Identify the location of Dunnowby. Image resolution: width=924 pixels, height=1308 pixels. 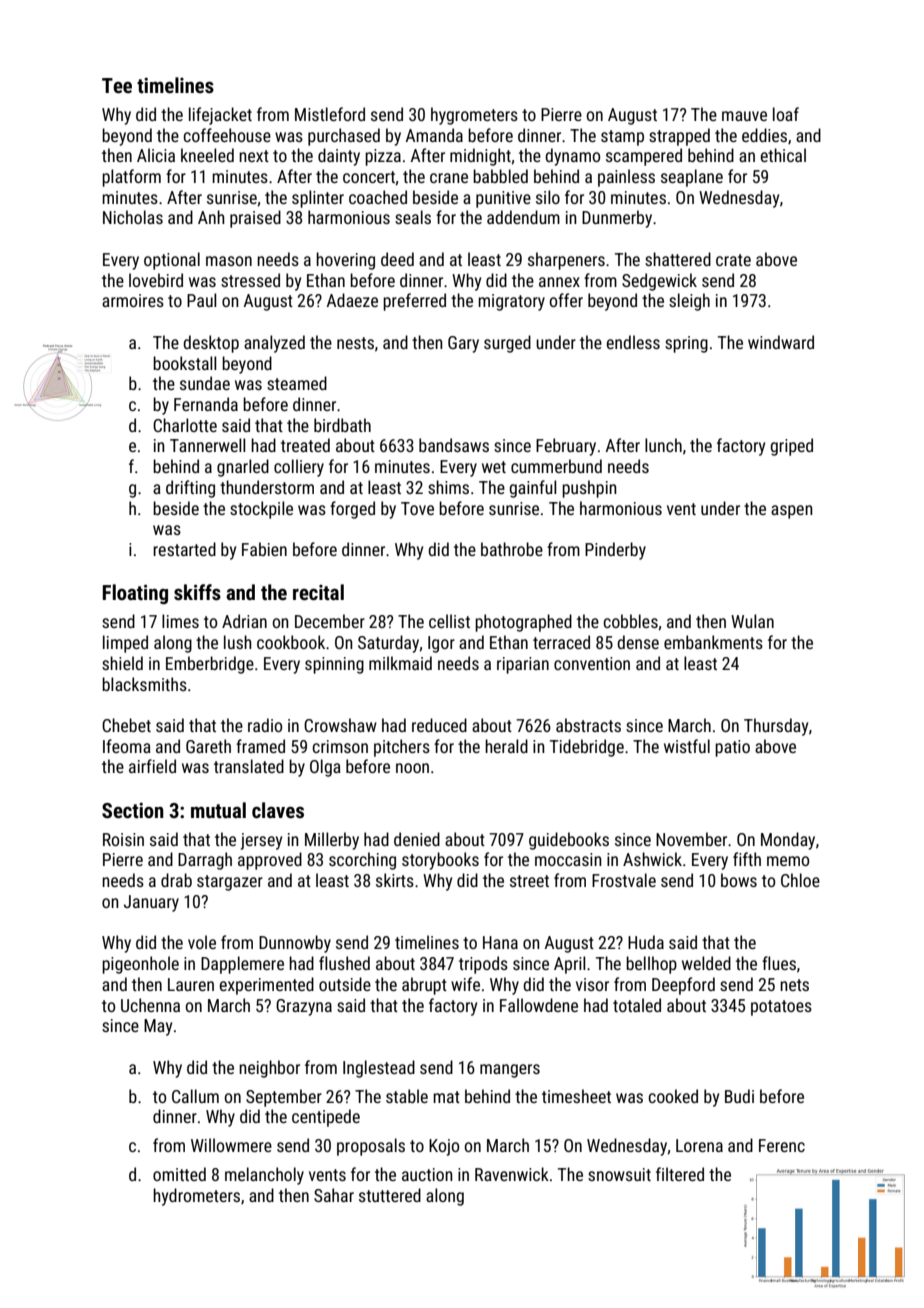
(295, 944).
